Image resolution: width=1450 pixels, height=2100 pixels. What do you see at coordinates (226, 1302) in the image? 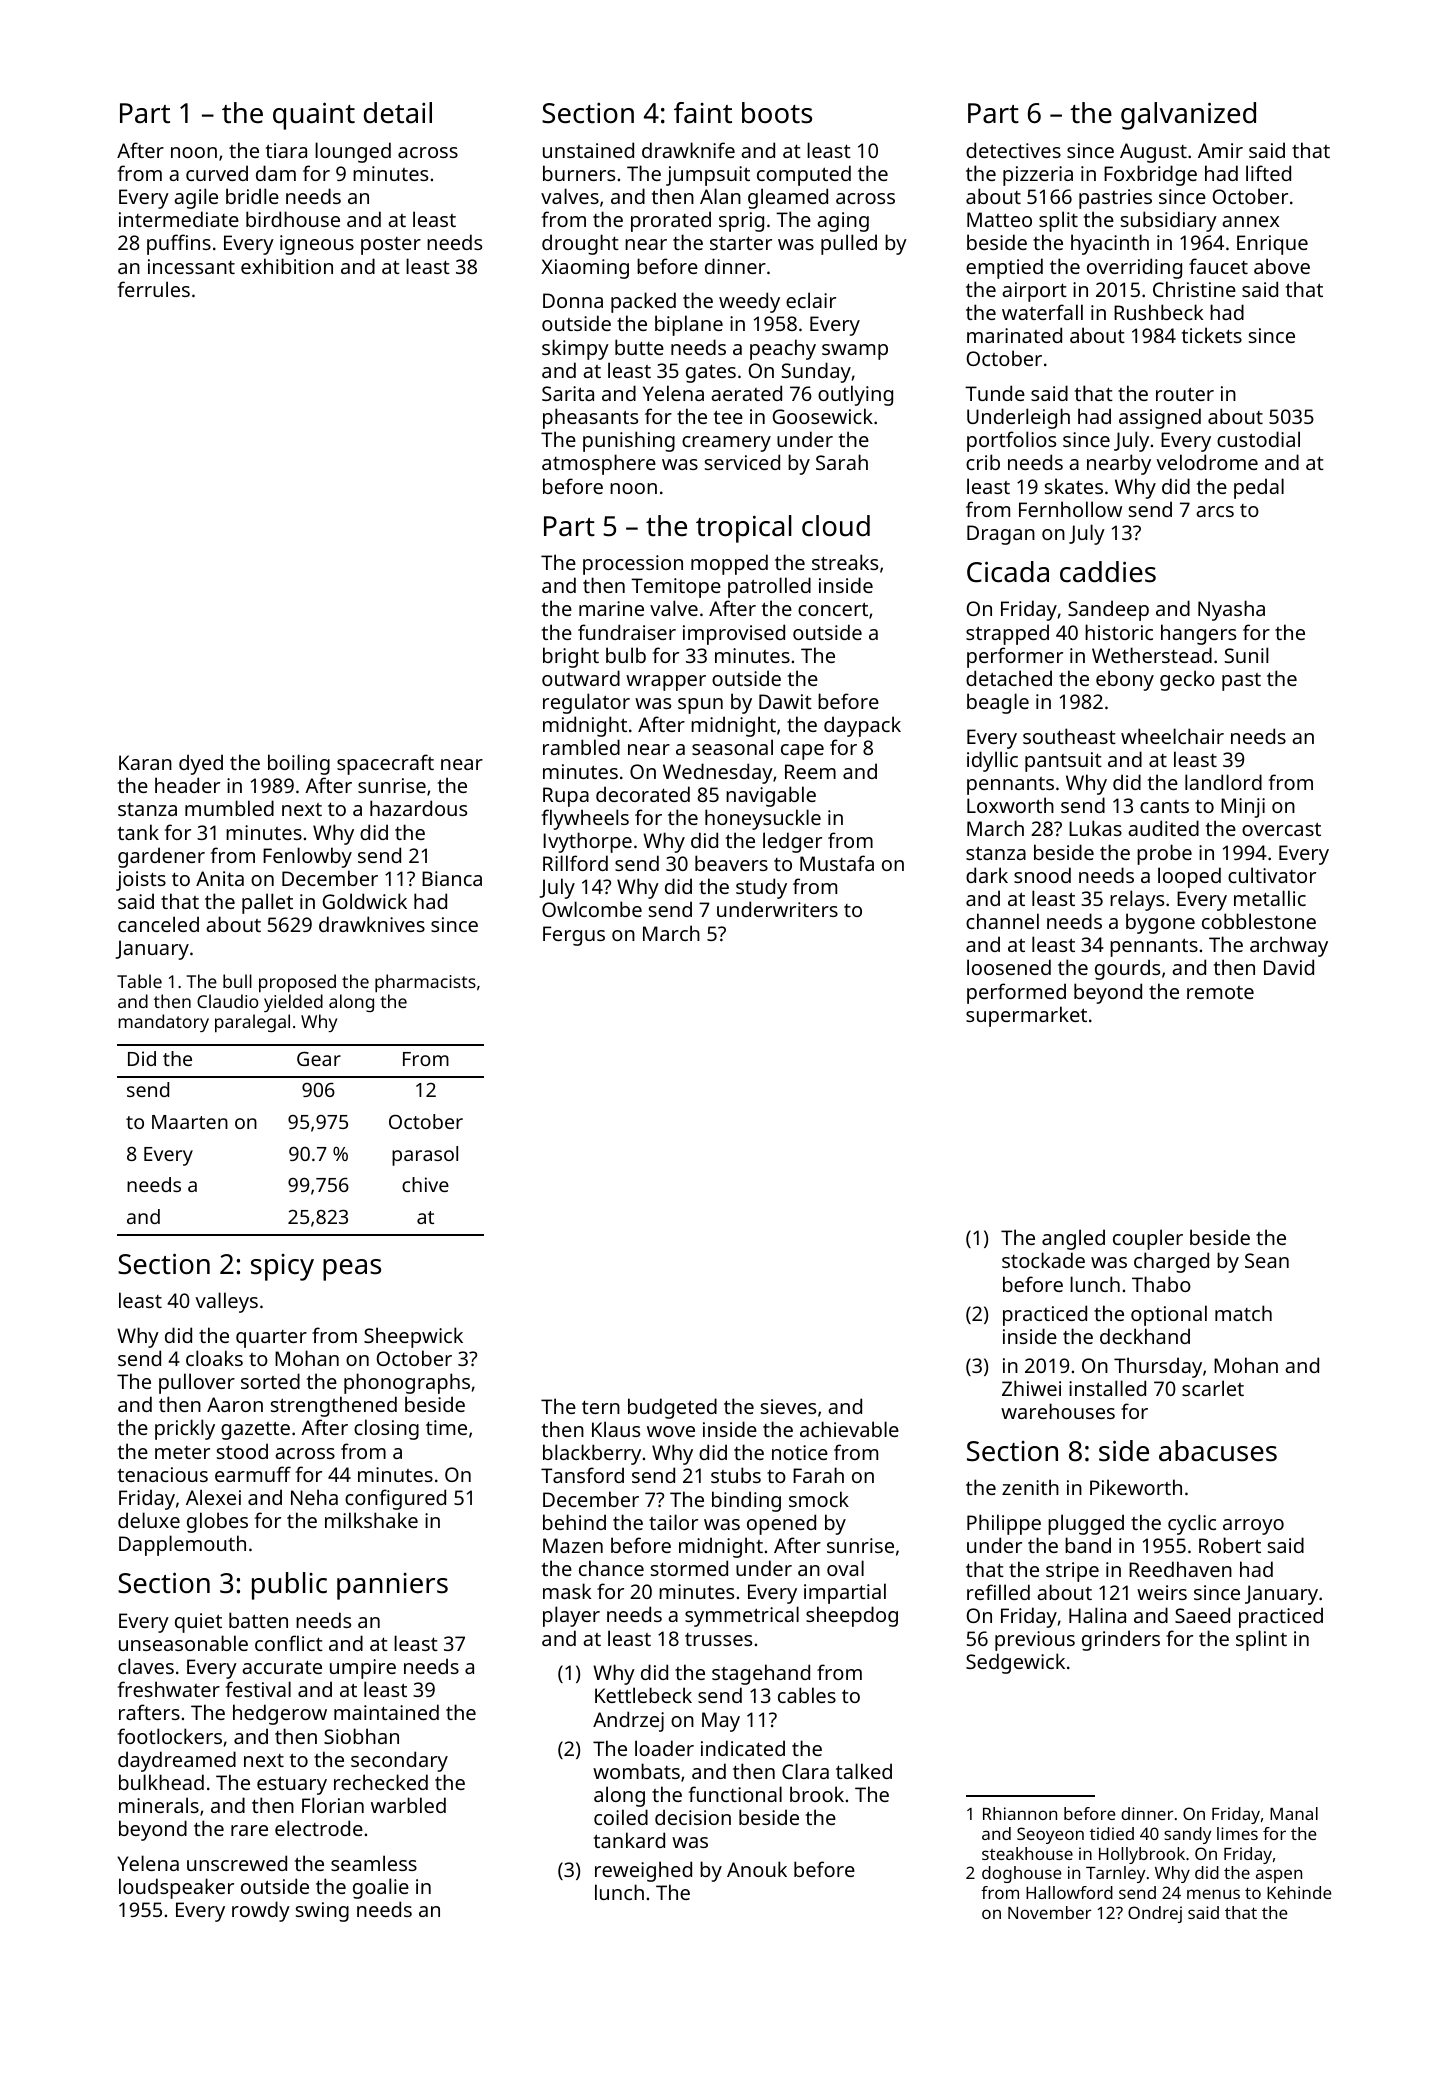
I see `valleys` at bounding box center [226, 1302].
